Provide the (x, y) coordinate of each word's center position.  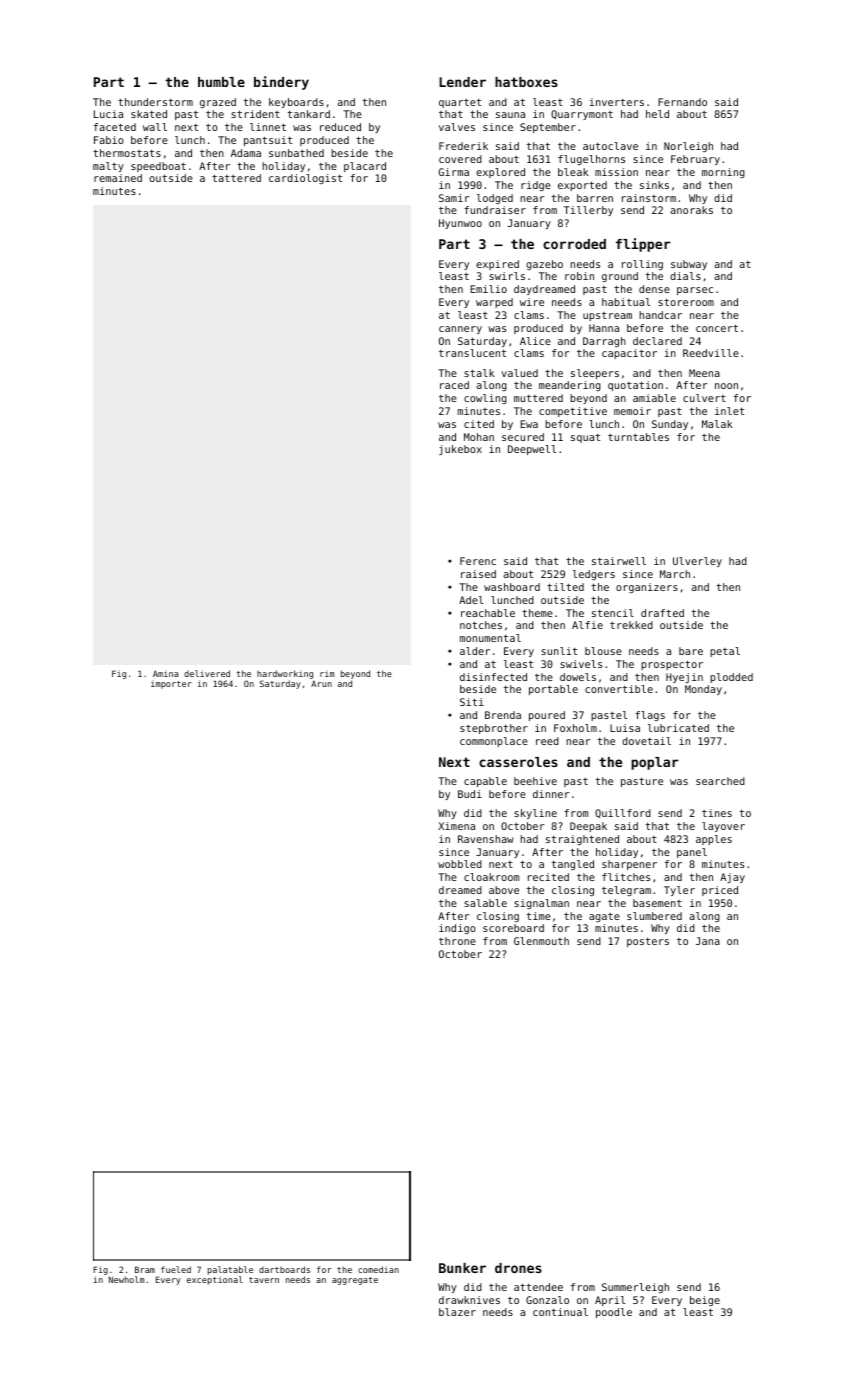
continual (560, 1312)
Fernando (682, 102)
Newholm (127, 1279)
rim (327, 673)
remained (118, 178)
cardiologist (305, 179)
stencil (613, 613)
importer (171, 684)
